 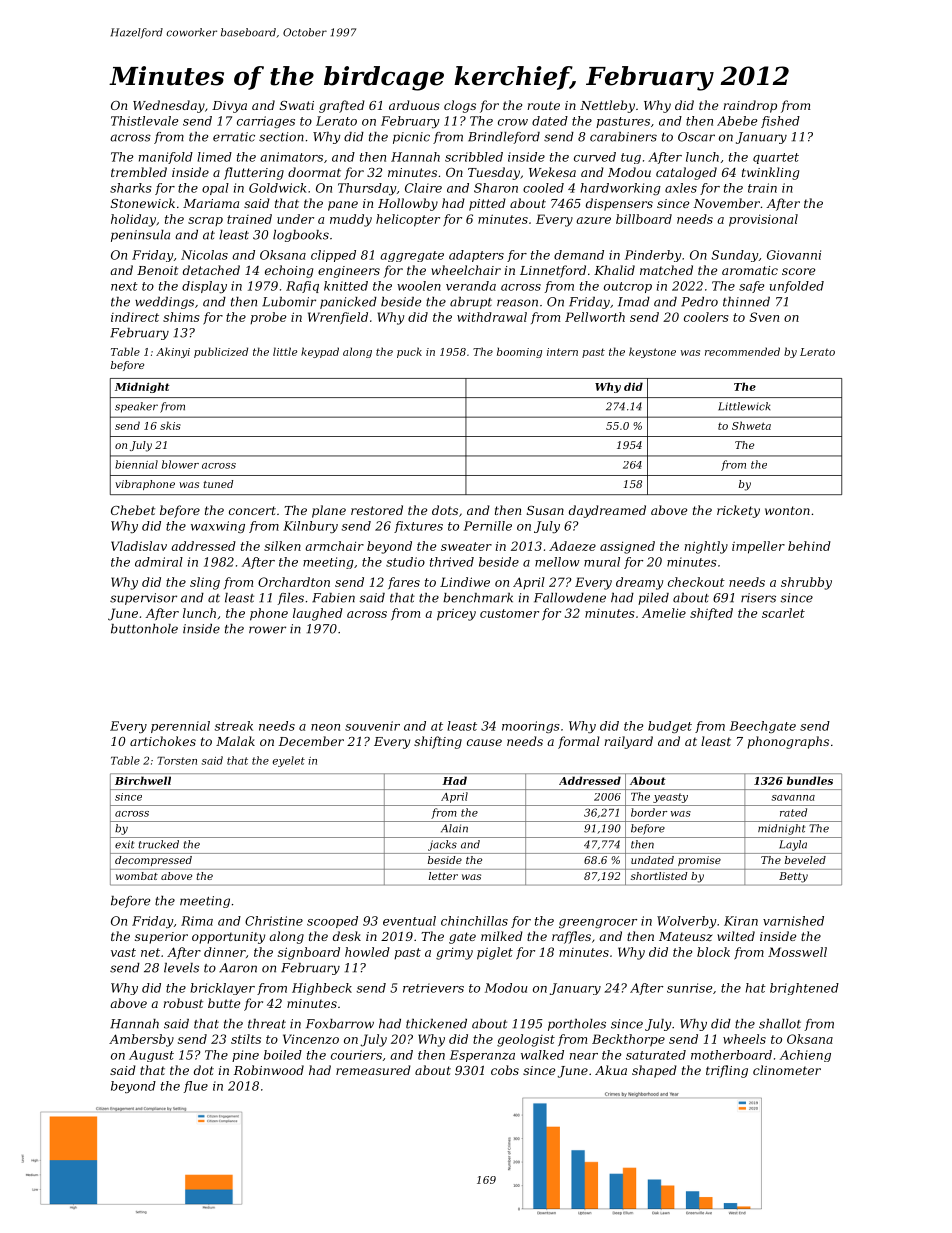 What do you see at coordinates (758, 598) in the page?
I see `risers` at bounding box center [758, 598].
